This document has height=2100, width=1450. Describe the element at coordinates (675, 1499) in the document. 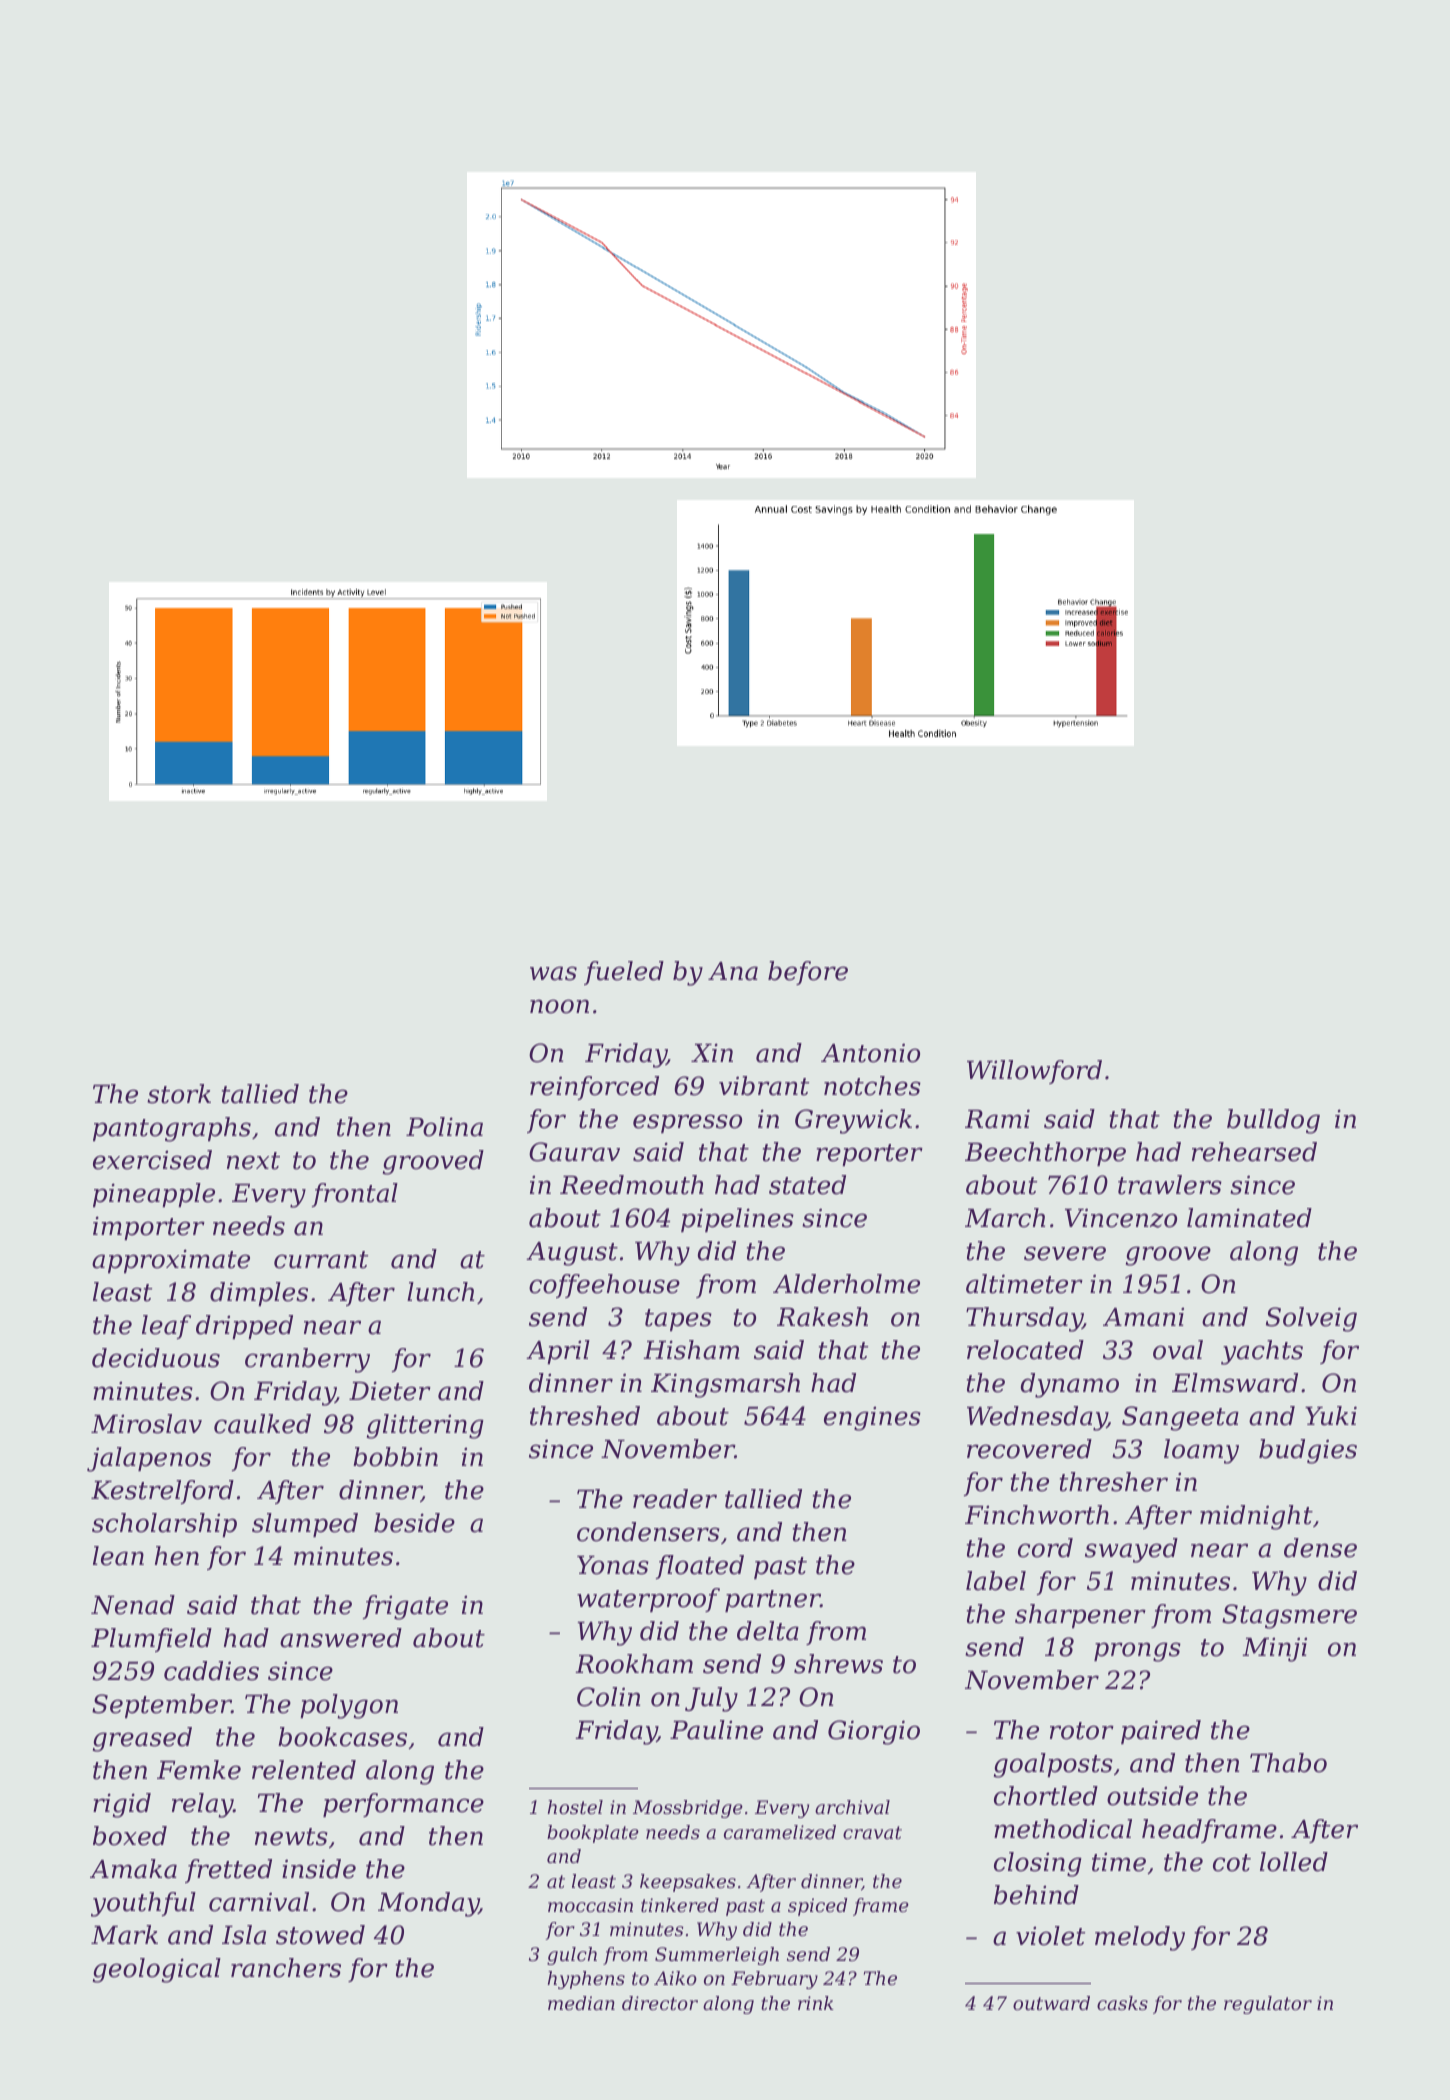

I see `reader` at that location.
